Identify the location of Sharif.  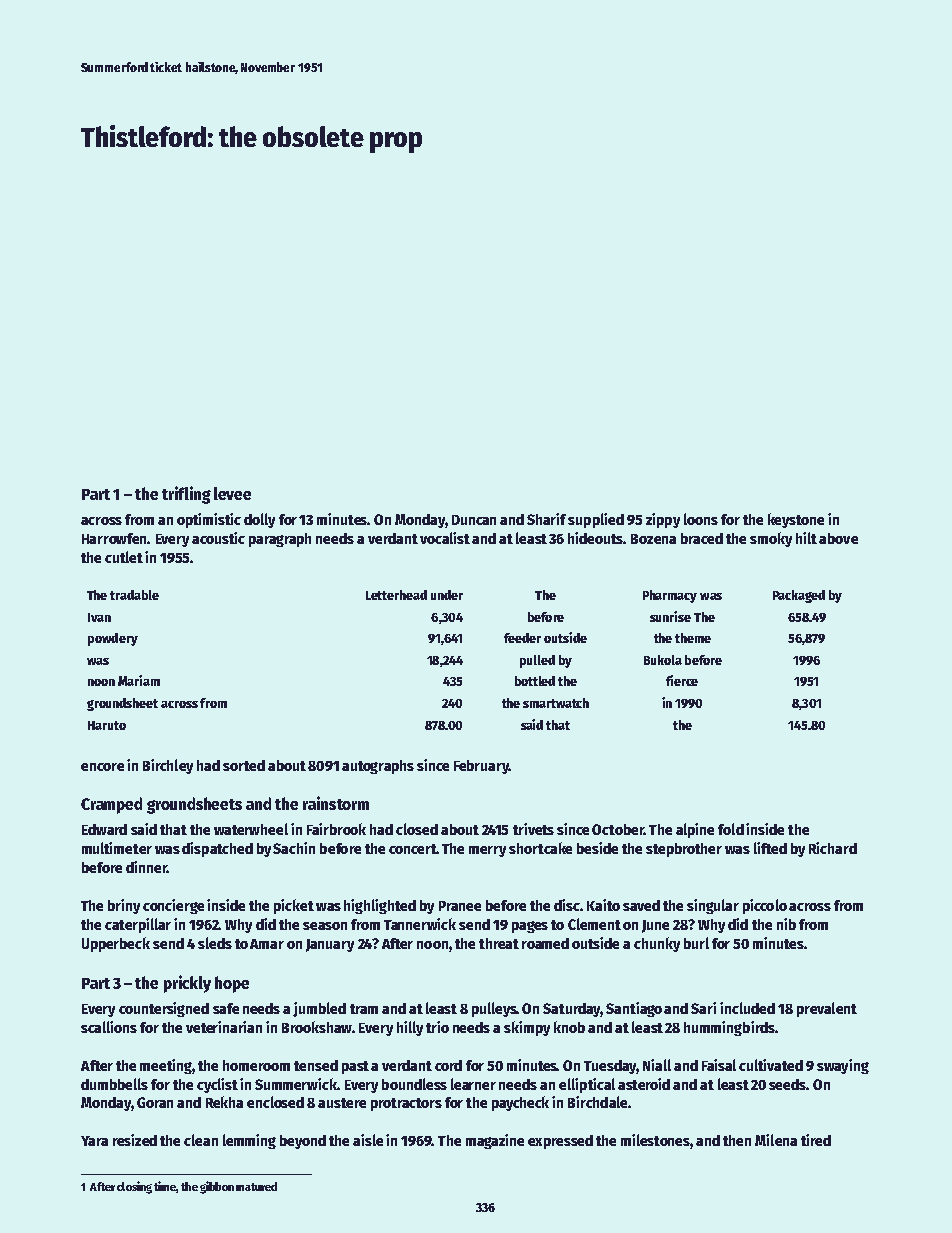
(546, 519).
